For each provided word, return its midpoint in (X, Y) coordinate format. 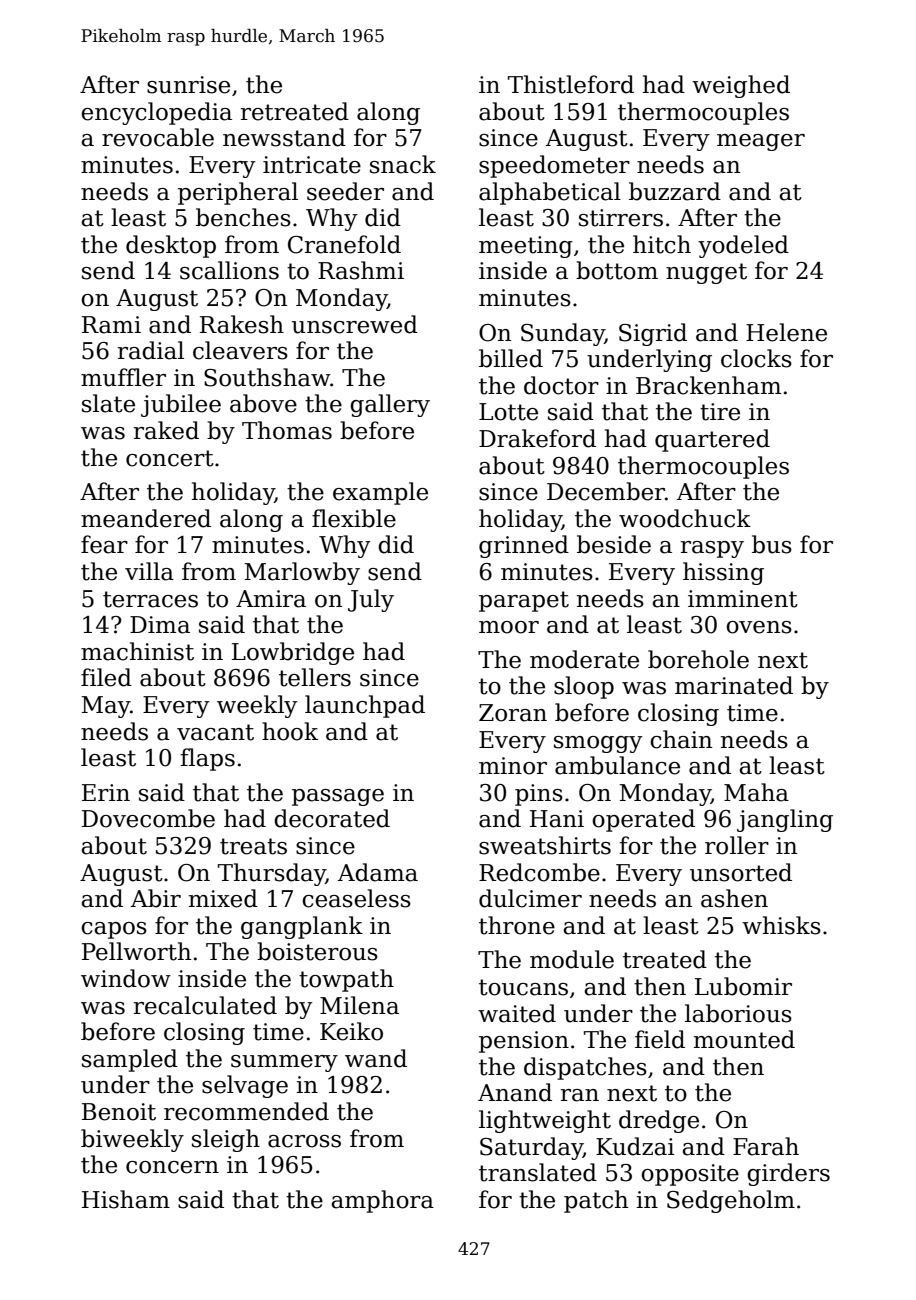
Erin (106, 792)
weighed (741, 86)
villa (149, 571)
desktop (171, 246)
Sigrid (653, 334)
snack (403, 164)
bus (772, 544)
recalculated (205, 1005)
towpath (346, 980)
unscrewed (355, 324)
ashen (734, 898)
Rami (111, 325)
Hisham (126, 1199)
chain (681, 739)
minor (513, 766)
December (606, 491)
